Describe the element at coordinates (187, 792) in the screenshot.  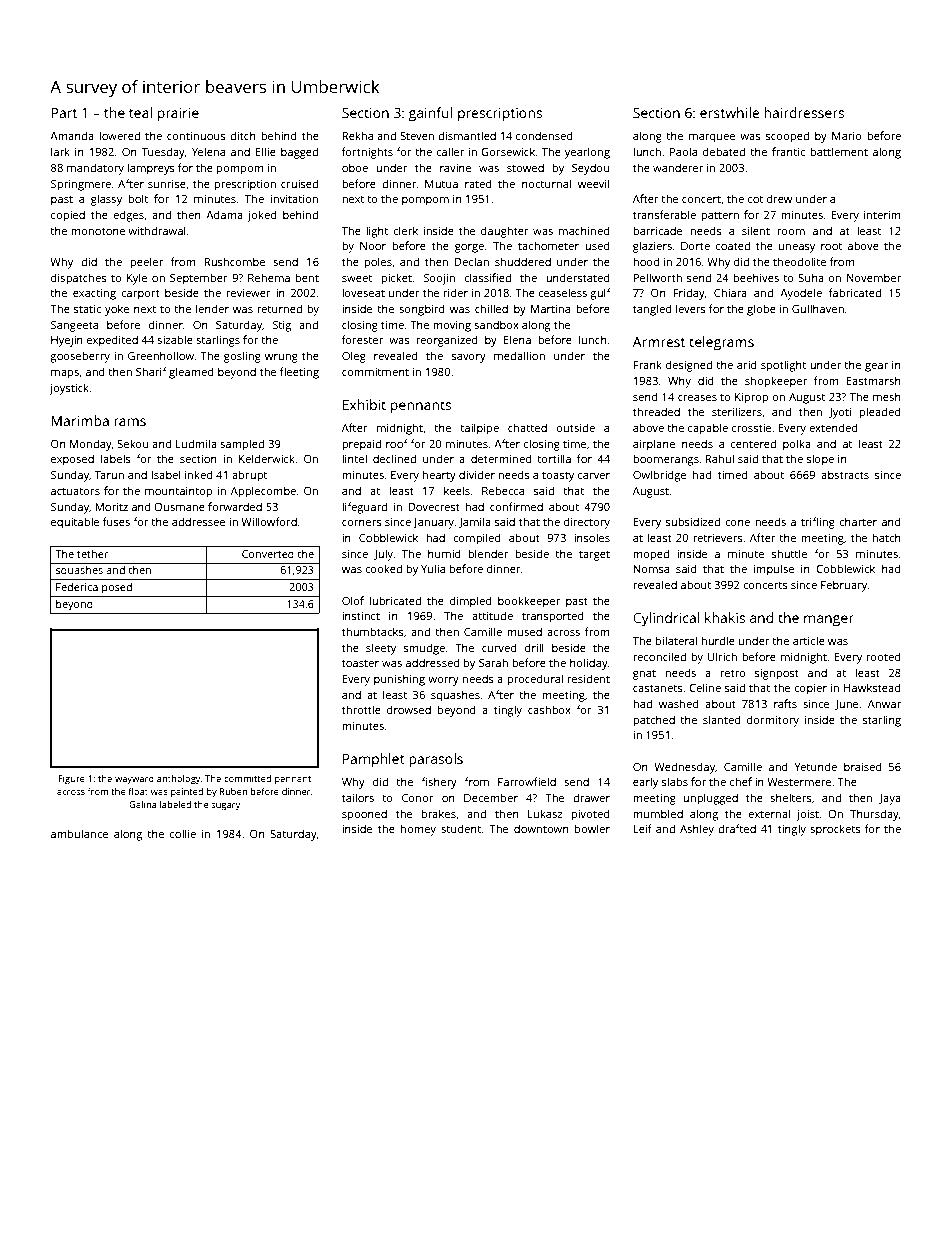
I see `painted` at that location.
